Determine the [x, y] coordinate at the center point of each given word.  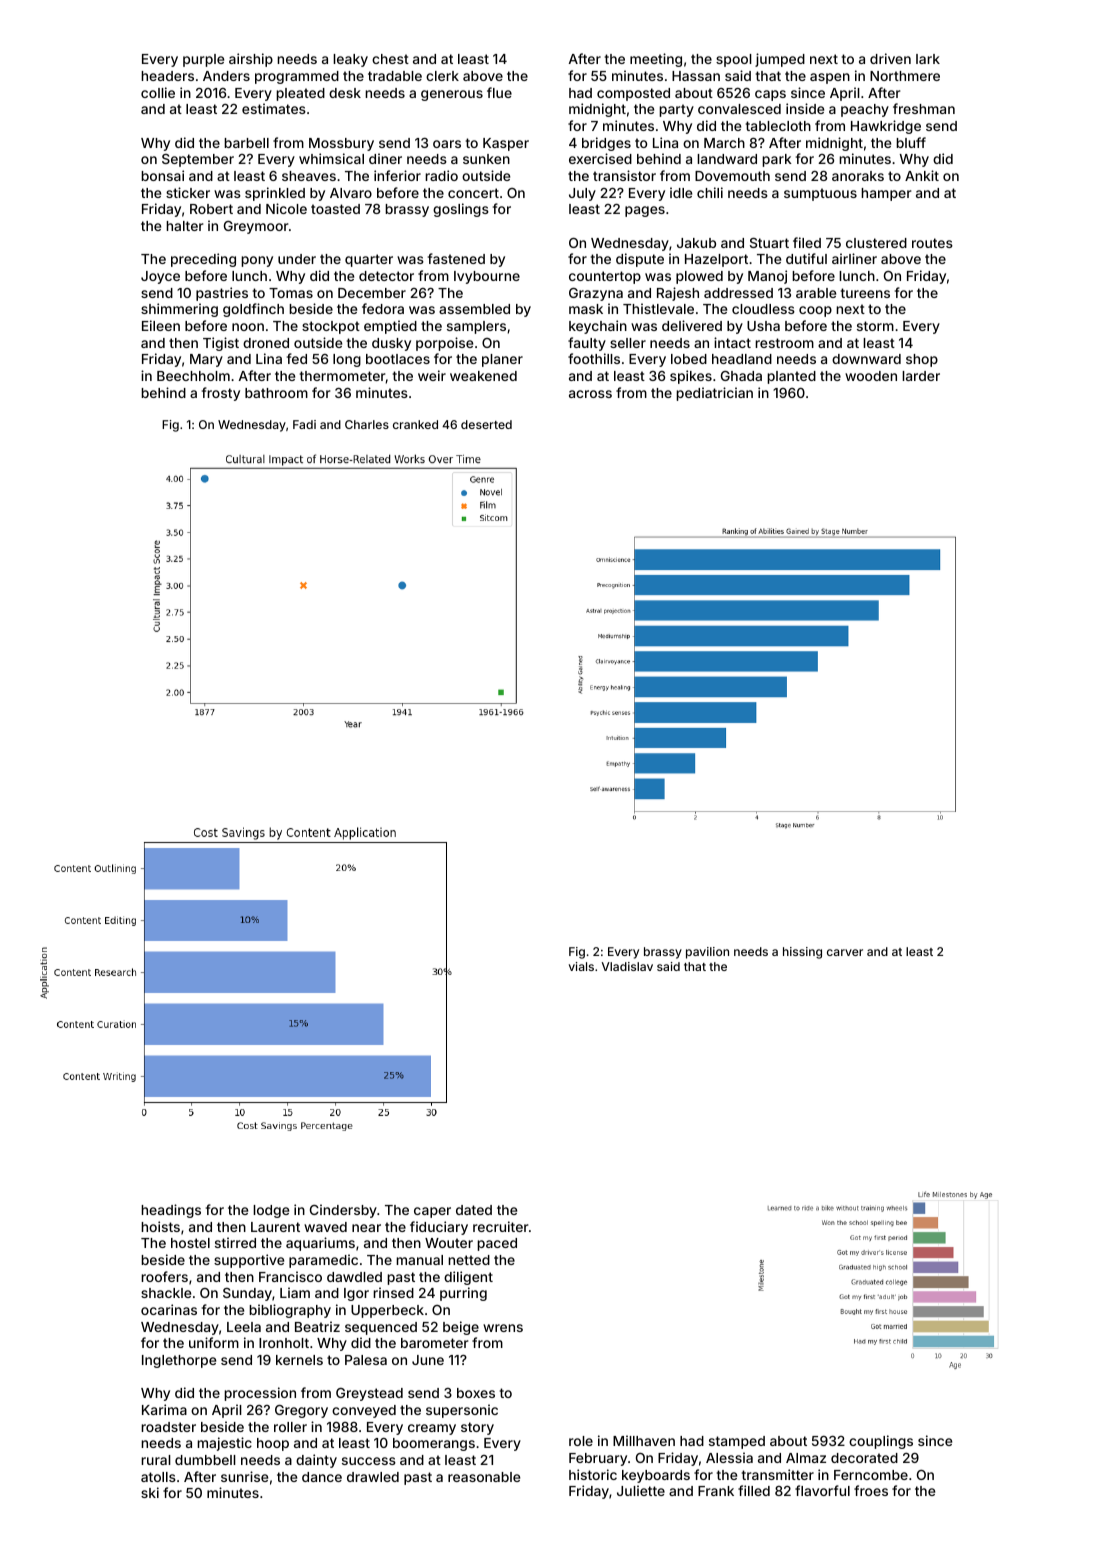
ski [150, 1492]
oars [447, 144]
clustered [876, 243]
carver [845, 952]
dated [474, 1210]
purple [203, 60]
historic [593, 1474]
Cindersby [343, 1211]
